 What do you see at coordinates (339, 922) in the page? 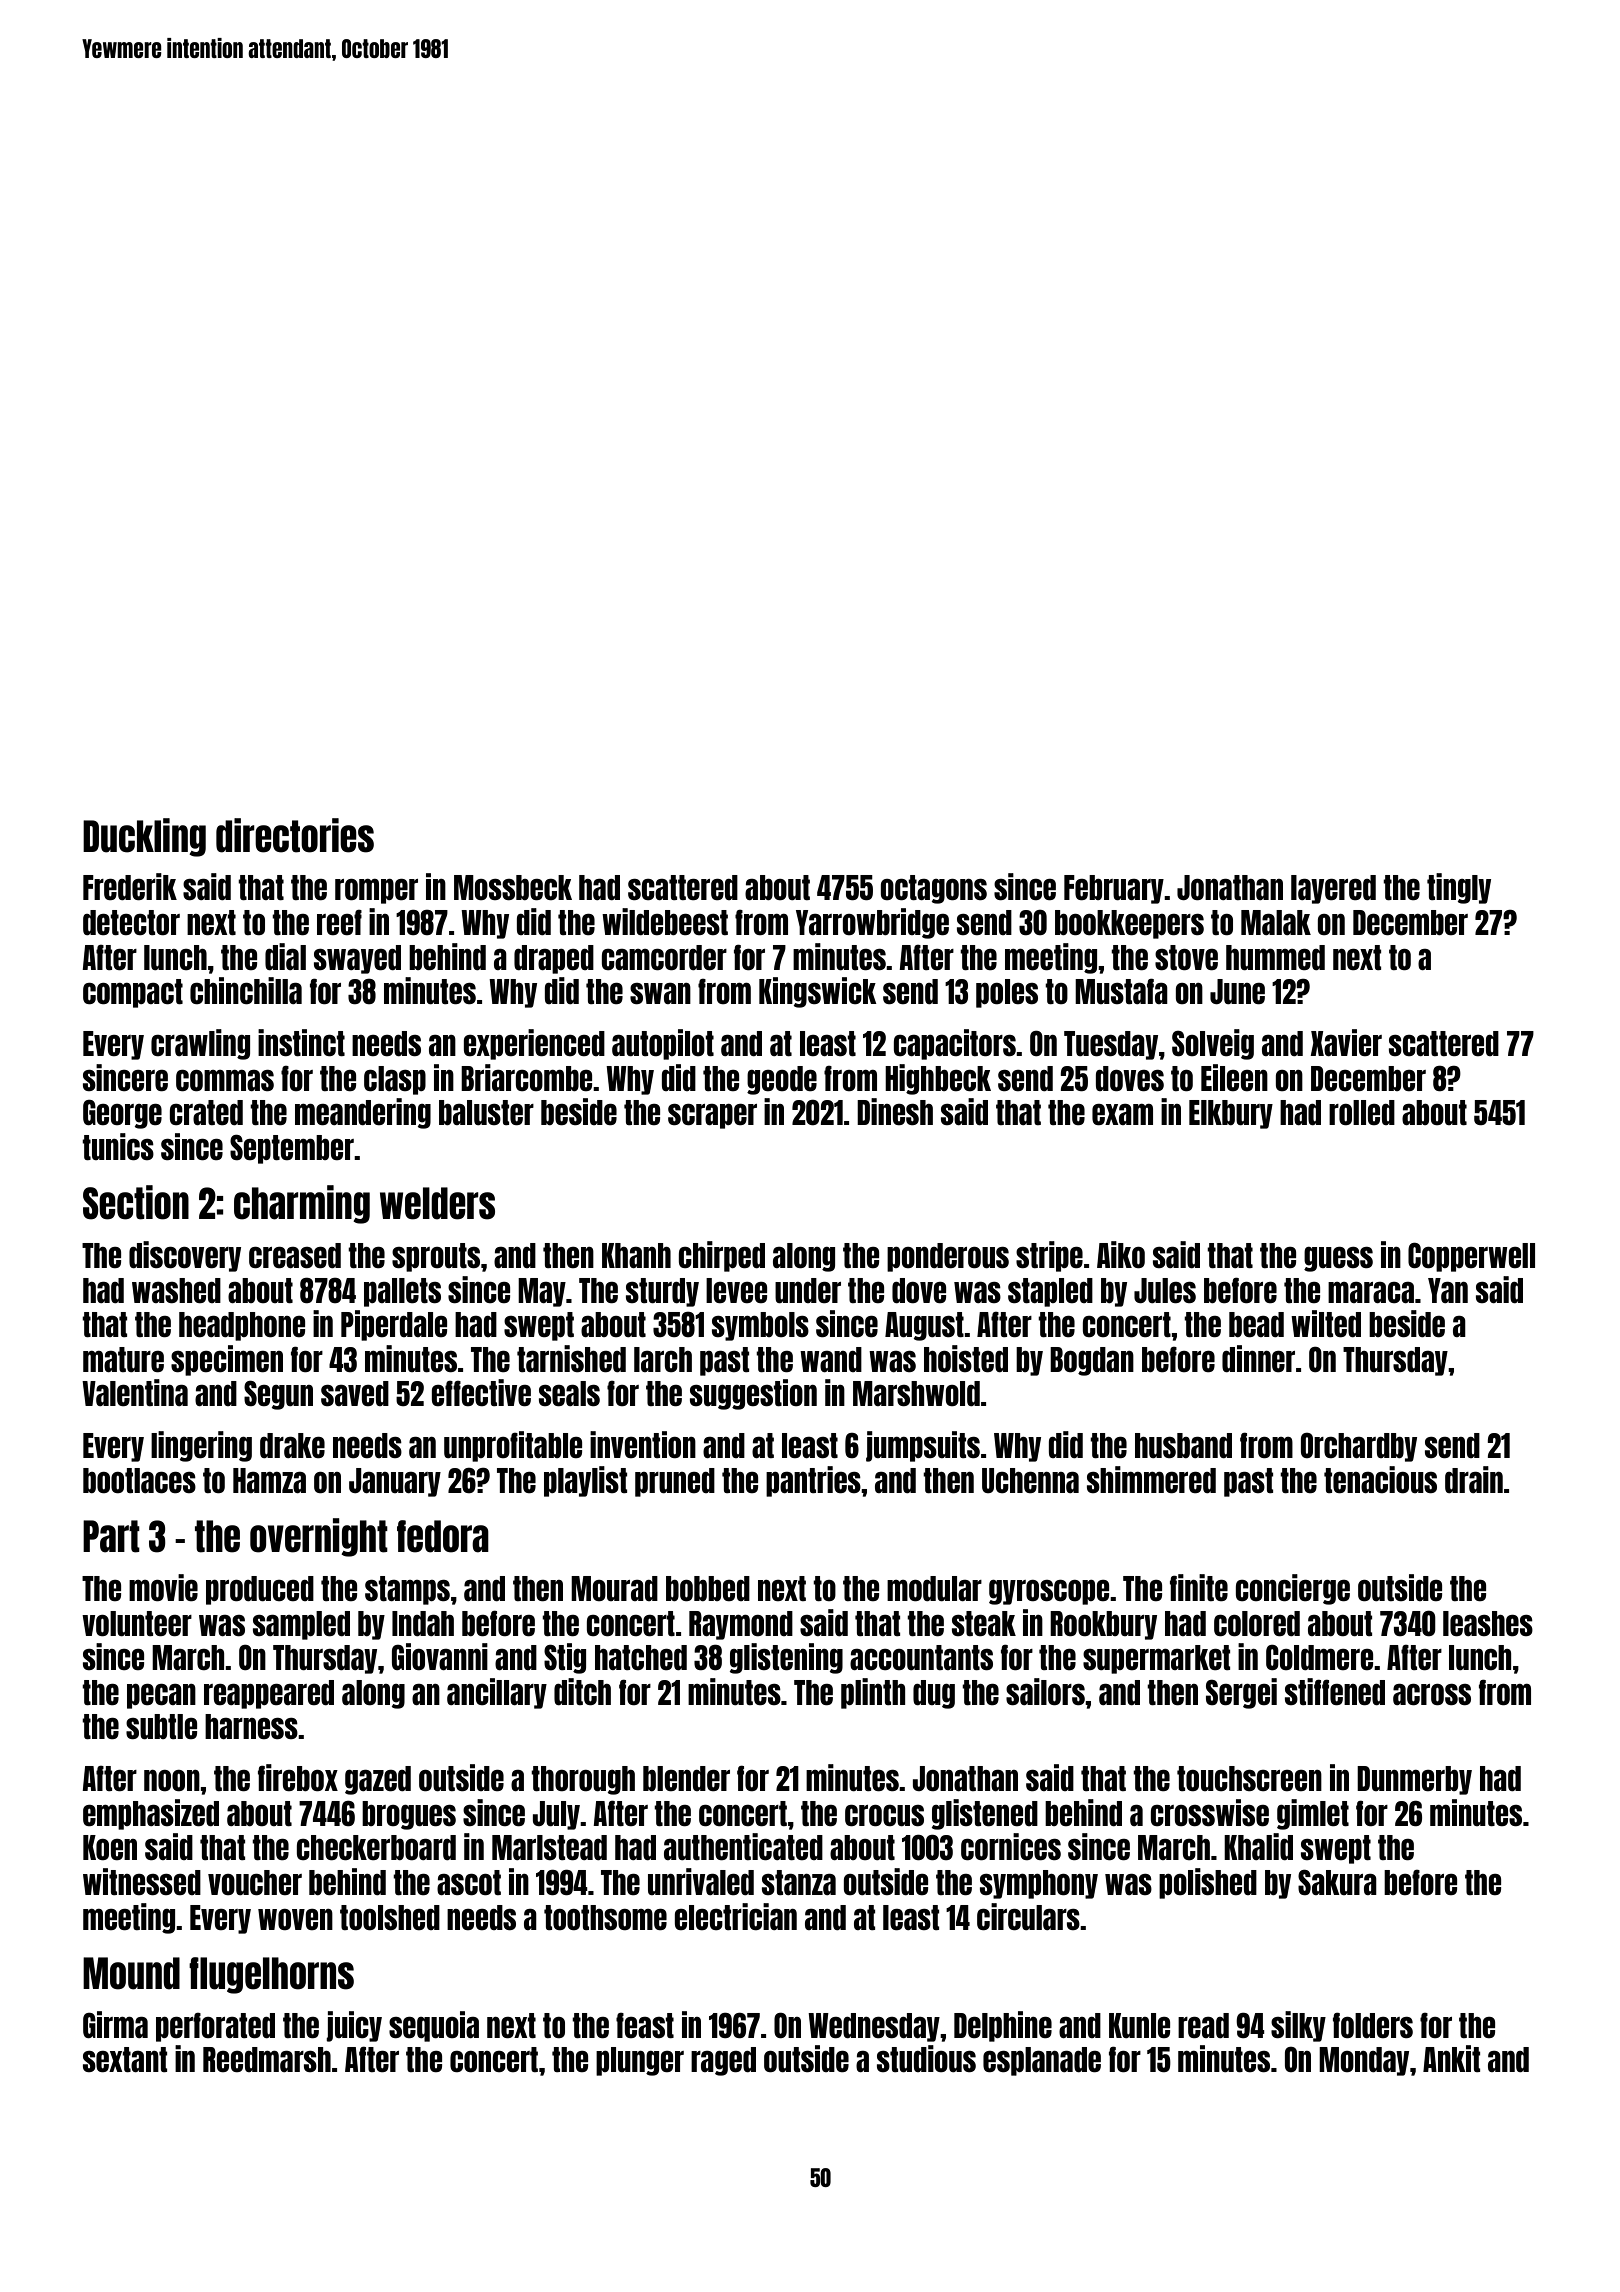
I see `reef` at bounding box center [339, 922].
